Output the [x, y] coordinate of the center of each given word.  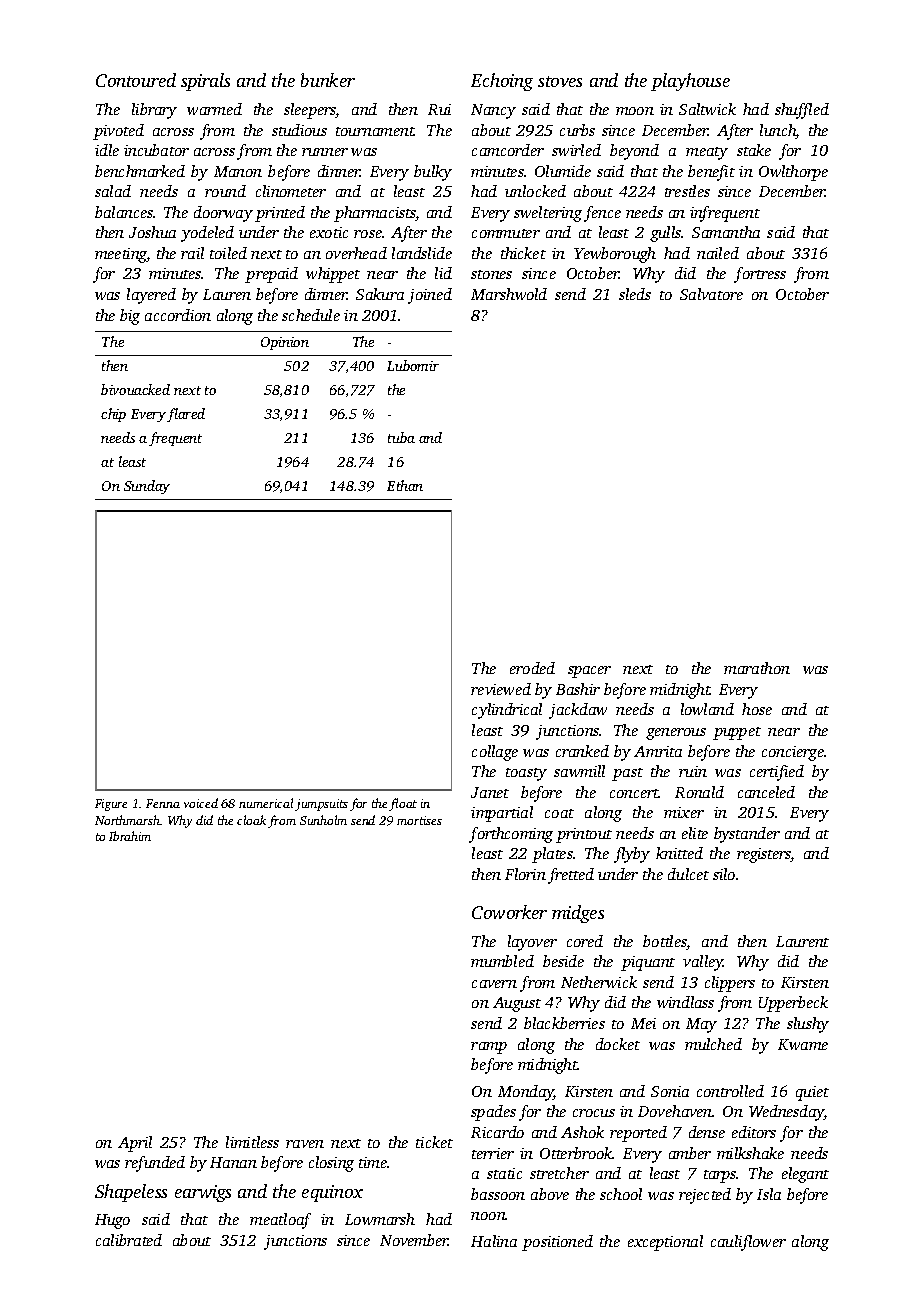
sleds [635, 294]
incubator [156, 150]
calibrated [129, 1240]
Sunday [147, 487]
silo [724, 874]
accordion [178, 315]
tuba [401, 437]
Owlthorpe [793, 173]
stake [754, 150]
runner [325, 152]
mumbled [502, 961]
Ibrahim [130, 836]
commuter [506, 233]
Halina [494, 1241]
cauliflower [748, 1243]
